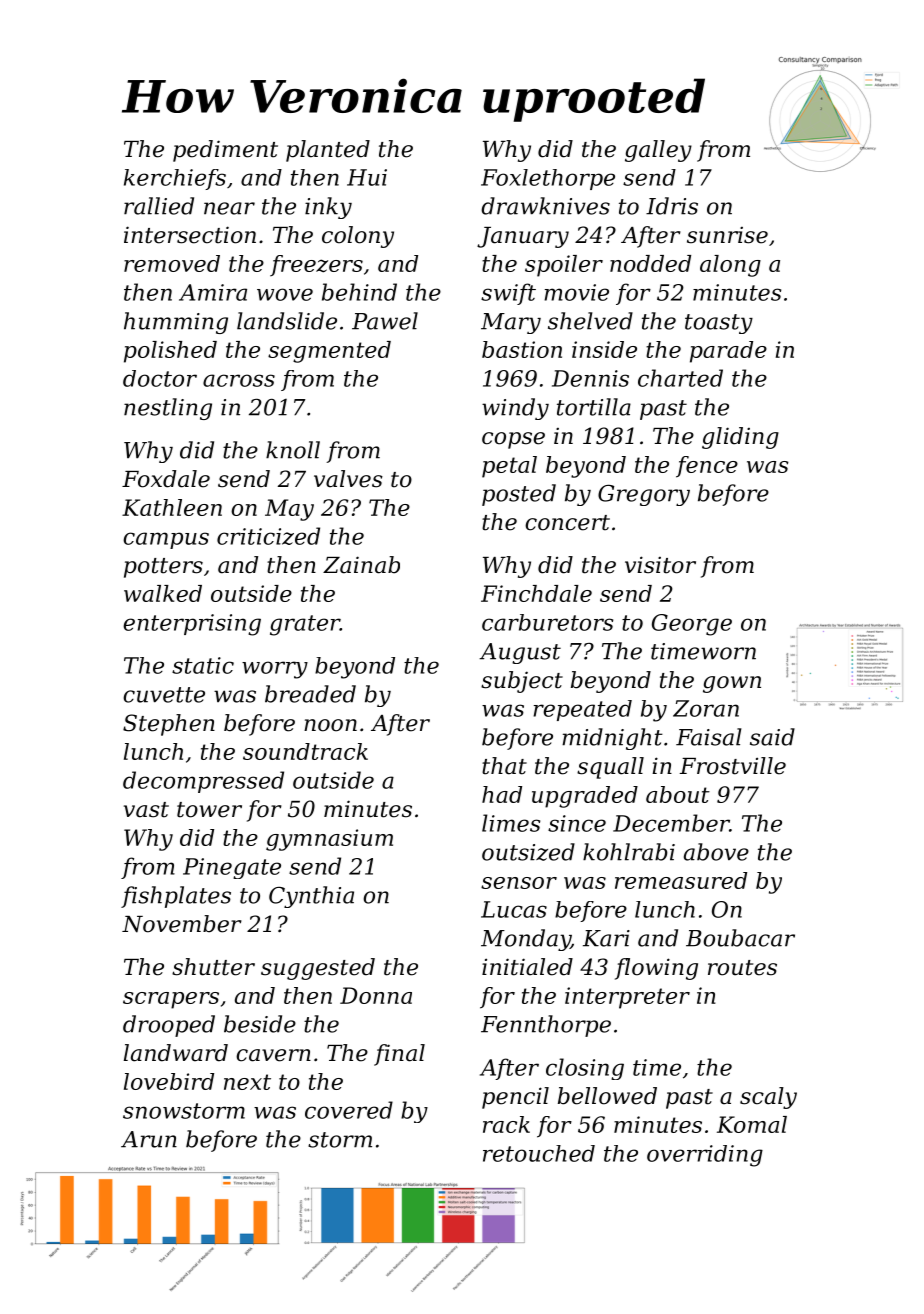 Image resolution: width=924 pixels, height=1314 pixels. Describe the element at coordinates (658, 151) in the screenshot. I see `galley` at that location.
